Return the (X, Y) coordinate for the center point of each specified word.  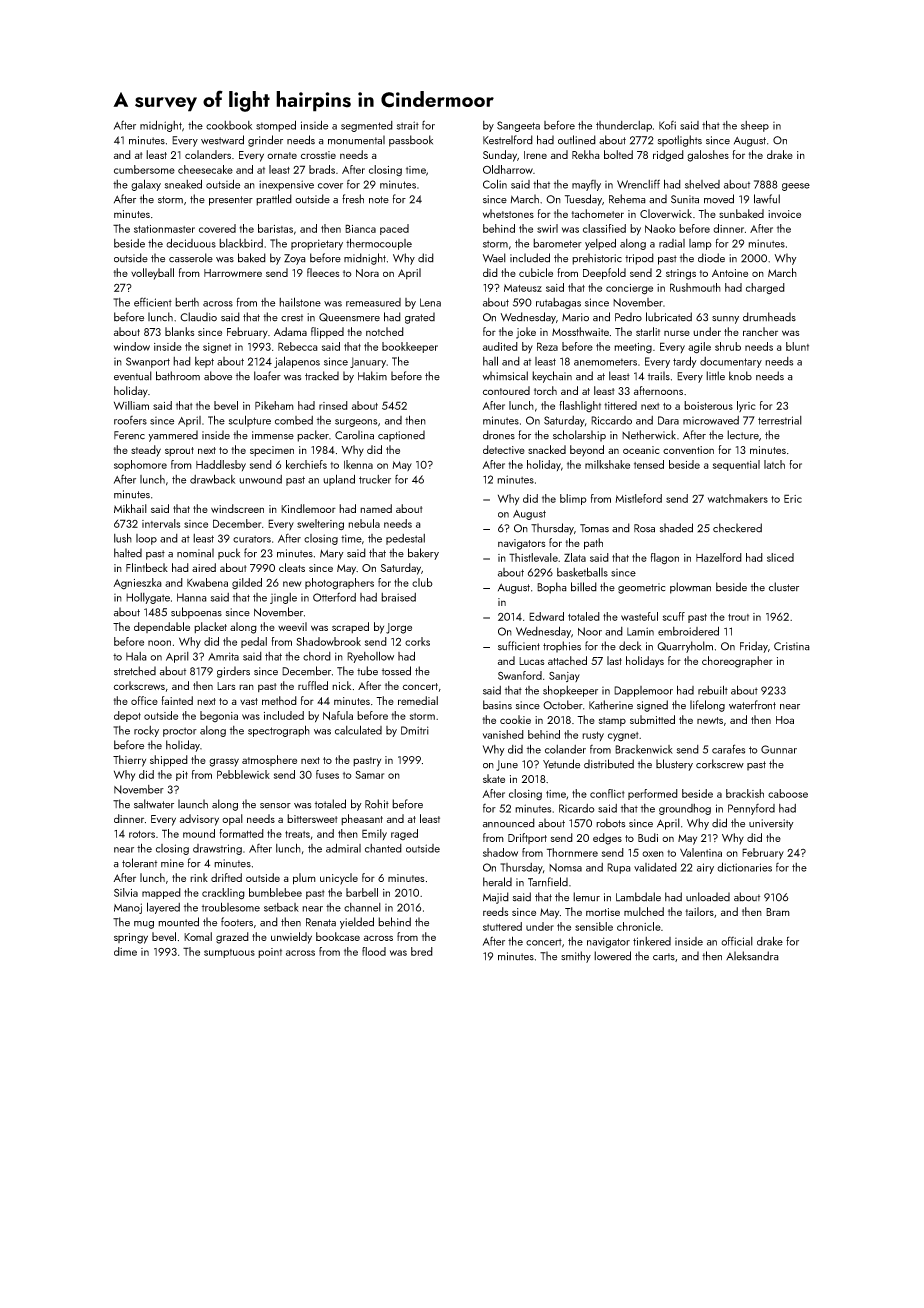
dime (125, 951)
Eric (793, 498)
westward (222, 140)
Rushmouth (695, 287)
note (379, 200)
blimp (573, 499)
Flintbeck (147, 567)
